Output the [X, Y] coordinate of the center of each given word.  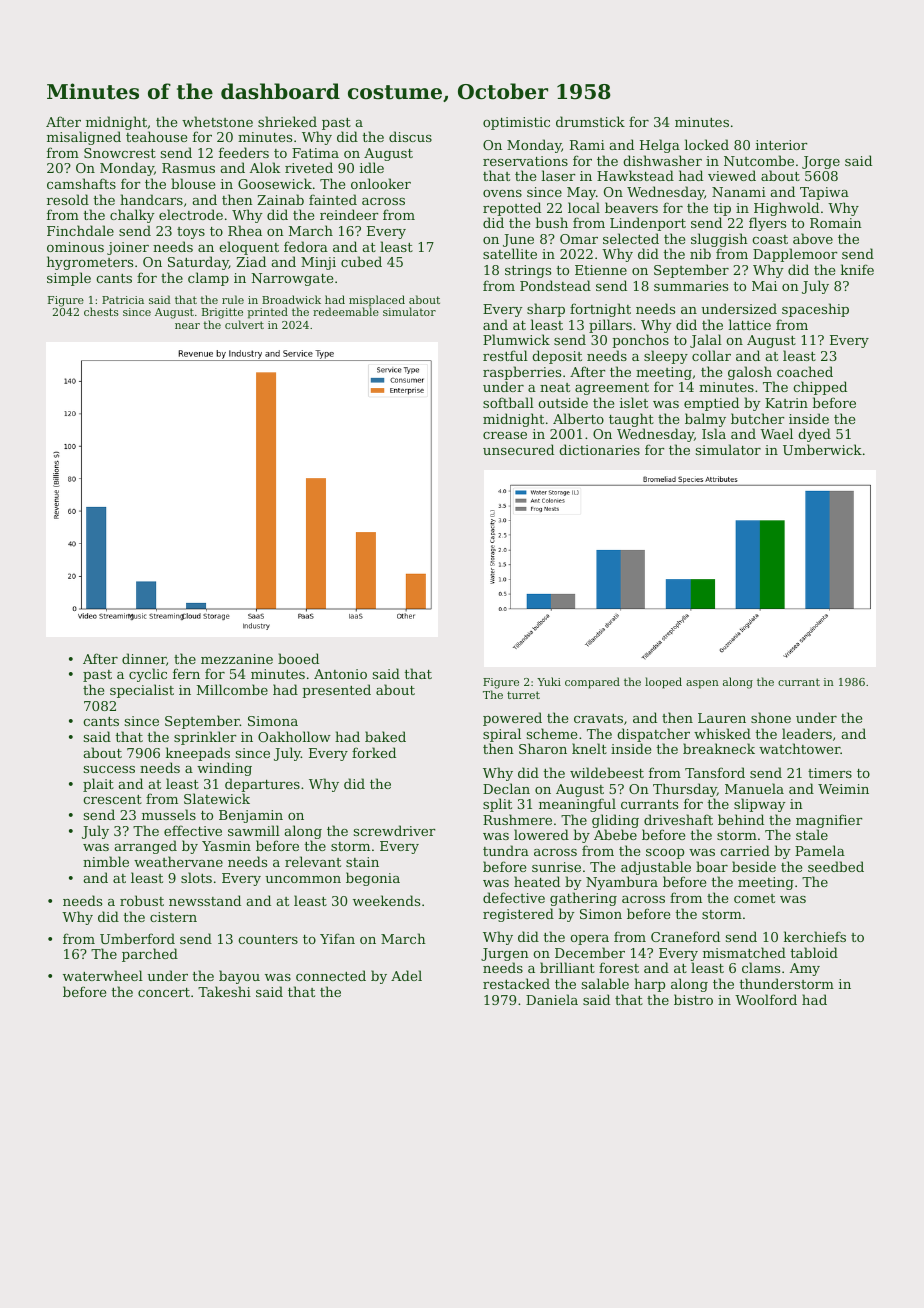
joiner [128, 248]
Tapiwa [824, 193]
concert [164, 992]
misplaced [377, 301]
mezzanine [237, 659]
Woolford [766, 999]
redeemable [346, 312]
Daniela [552, 999]
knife [857, 269]
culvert [244, 324]
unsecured [518, 449]
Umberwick [822, 449]
